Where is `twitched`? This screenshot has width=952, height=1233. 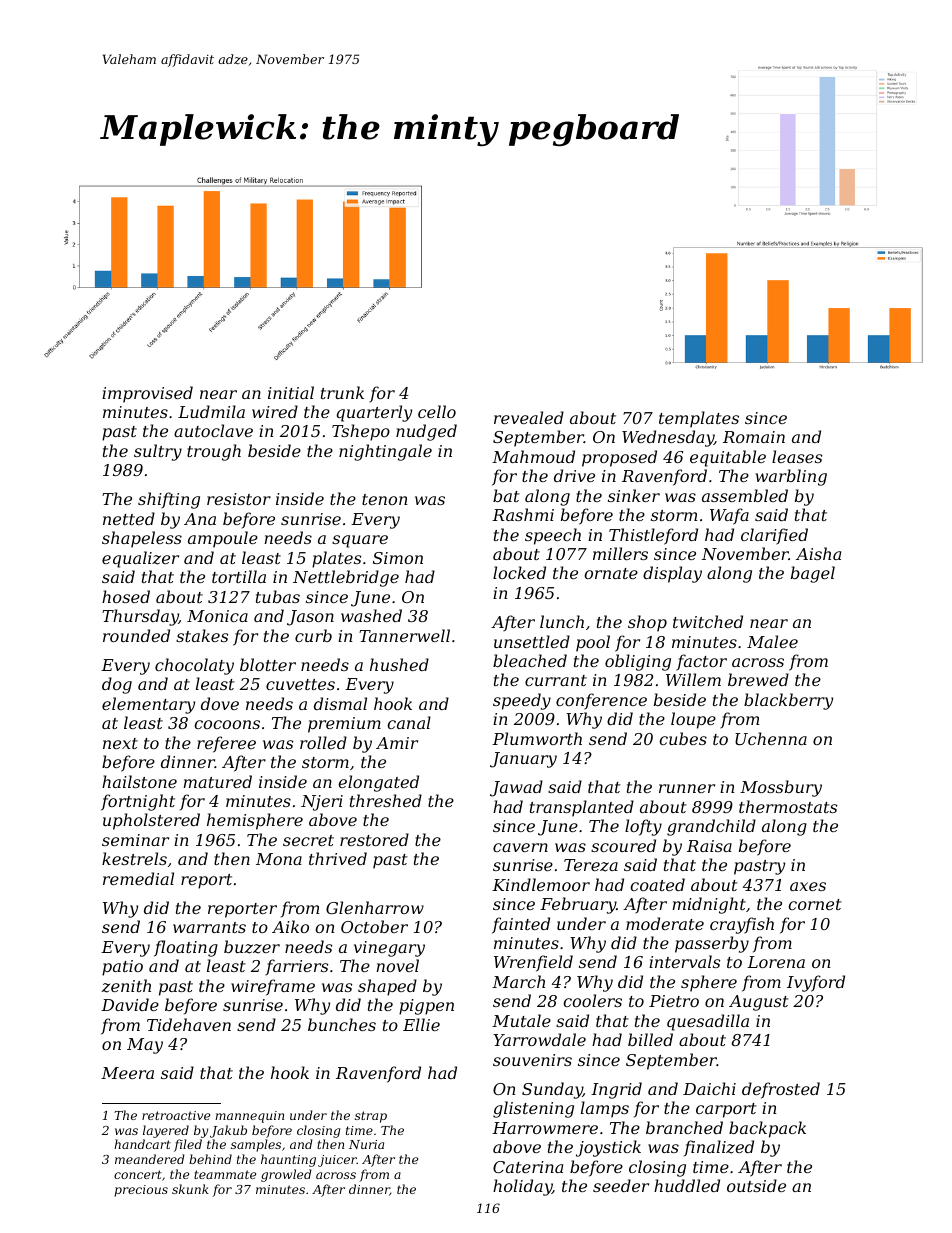
twitched is located at coordinates (708, 621).
